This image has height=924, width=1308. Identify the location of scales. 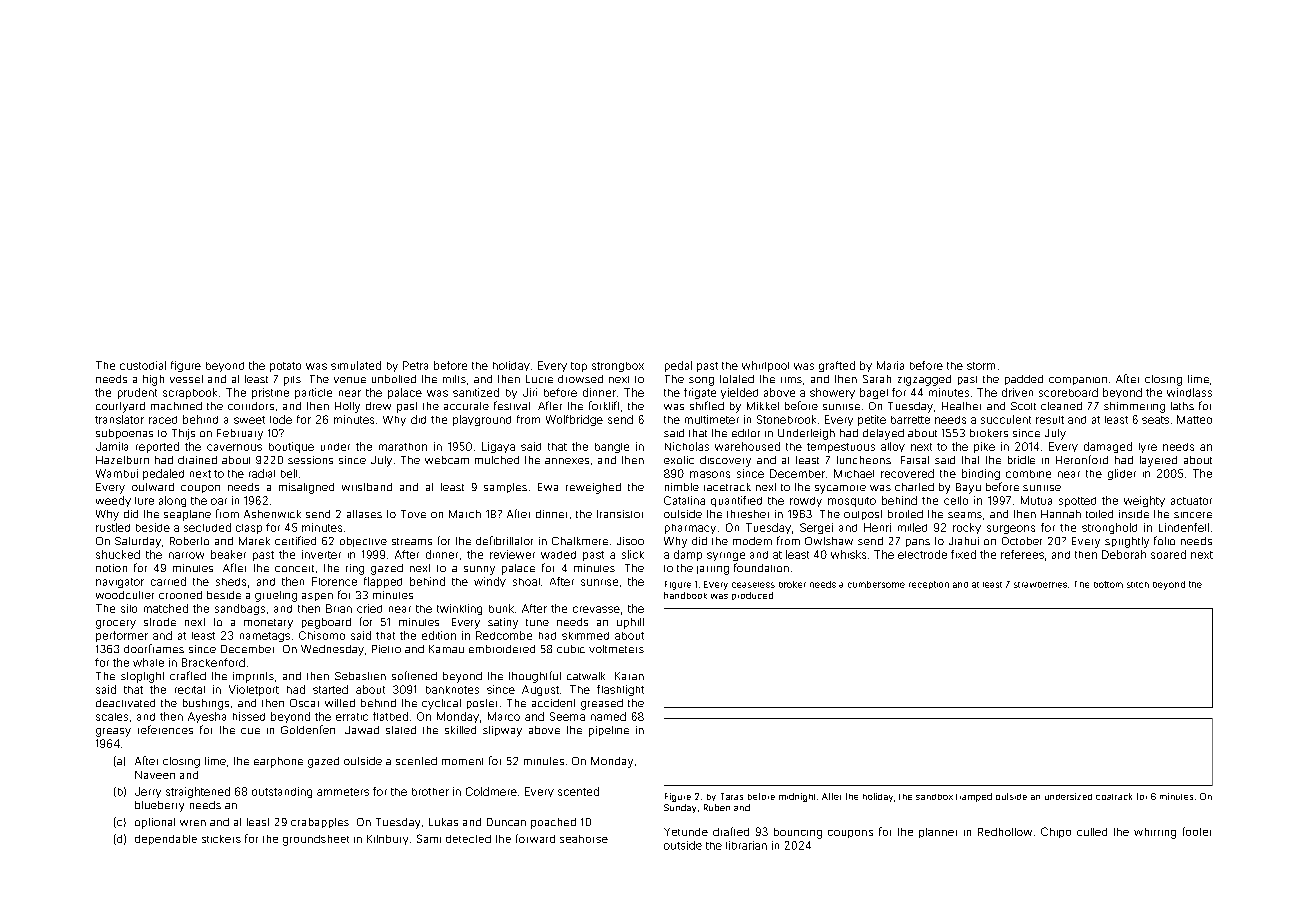
(112, 717).
